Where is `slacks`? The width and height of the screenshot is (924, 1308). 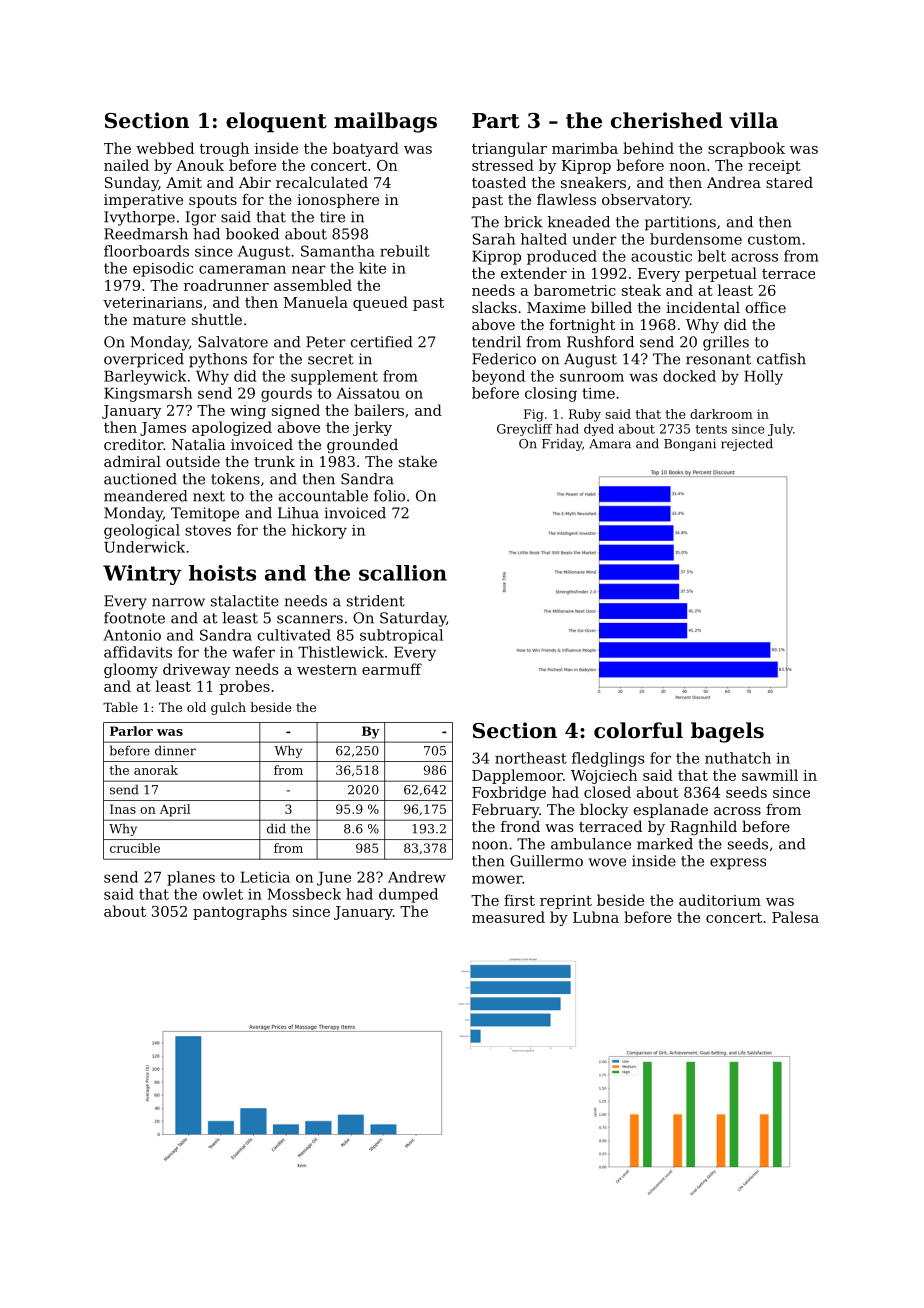
slacks is located at coordinates (494, 307).
